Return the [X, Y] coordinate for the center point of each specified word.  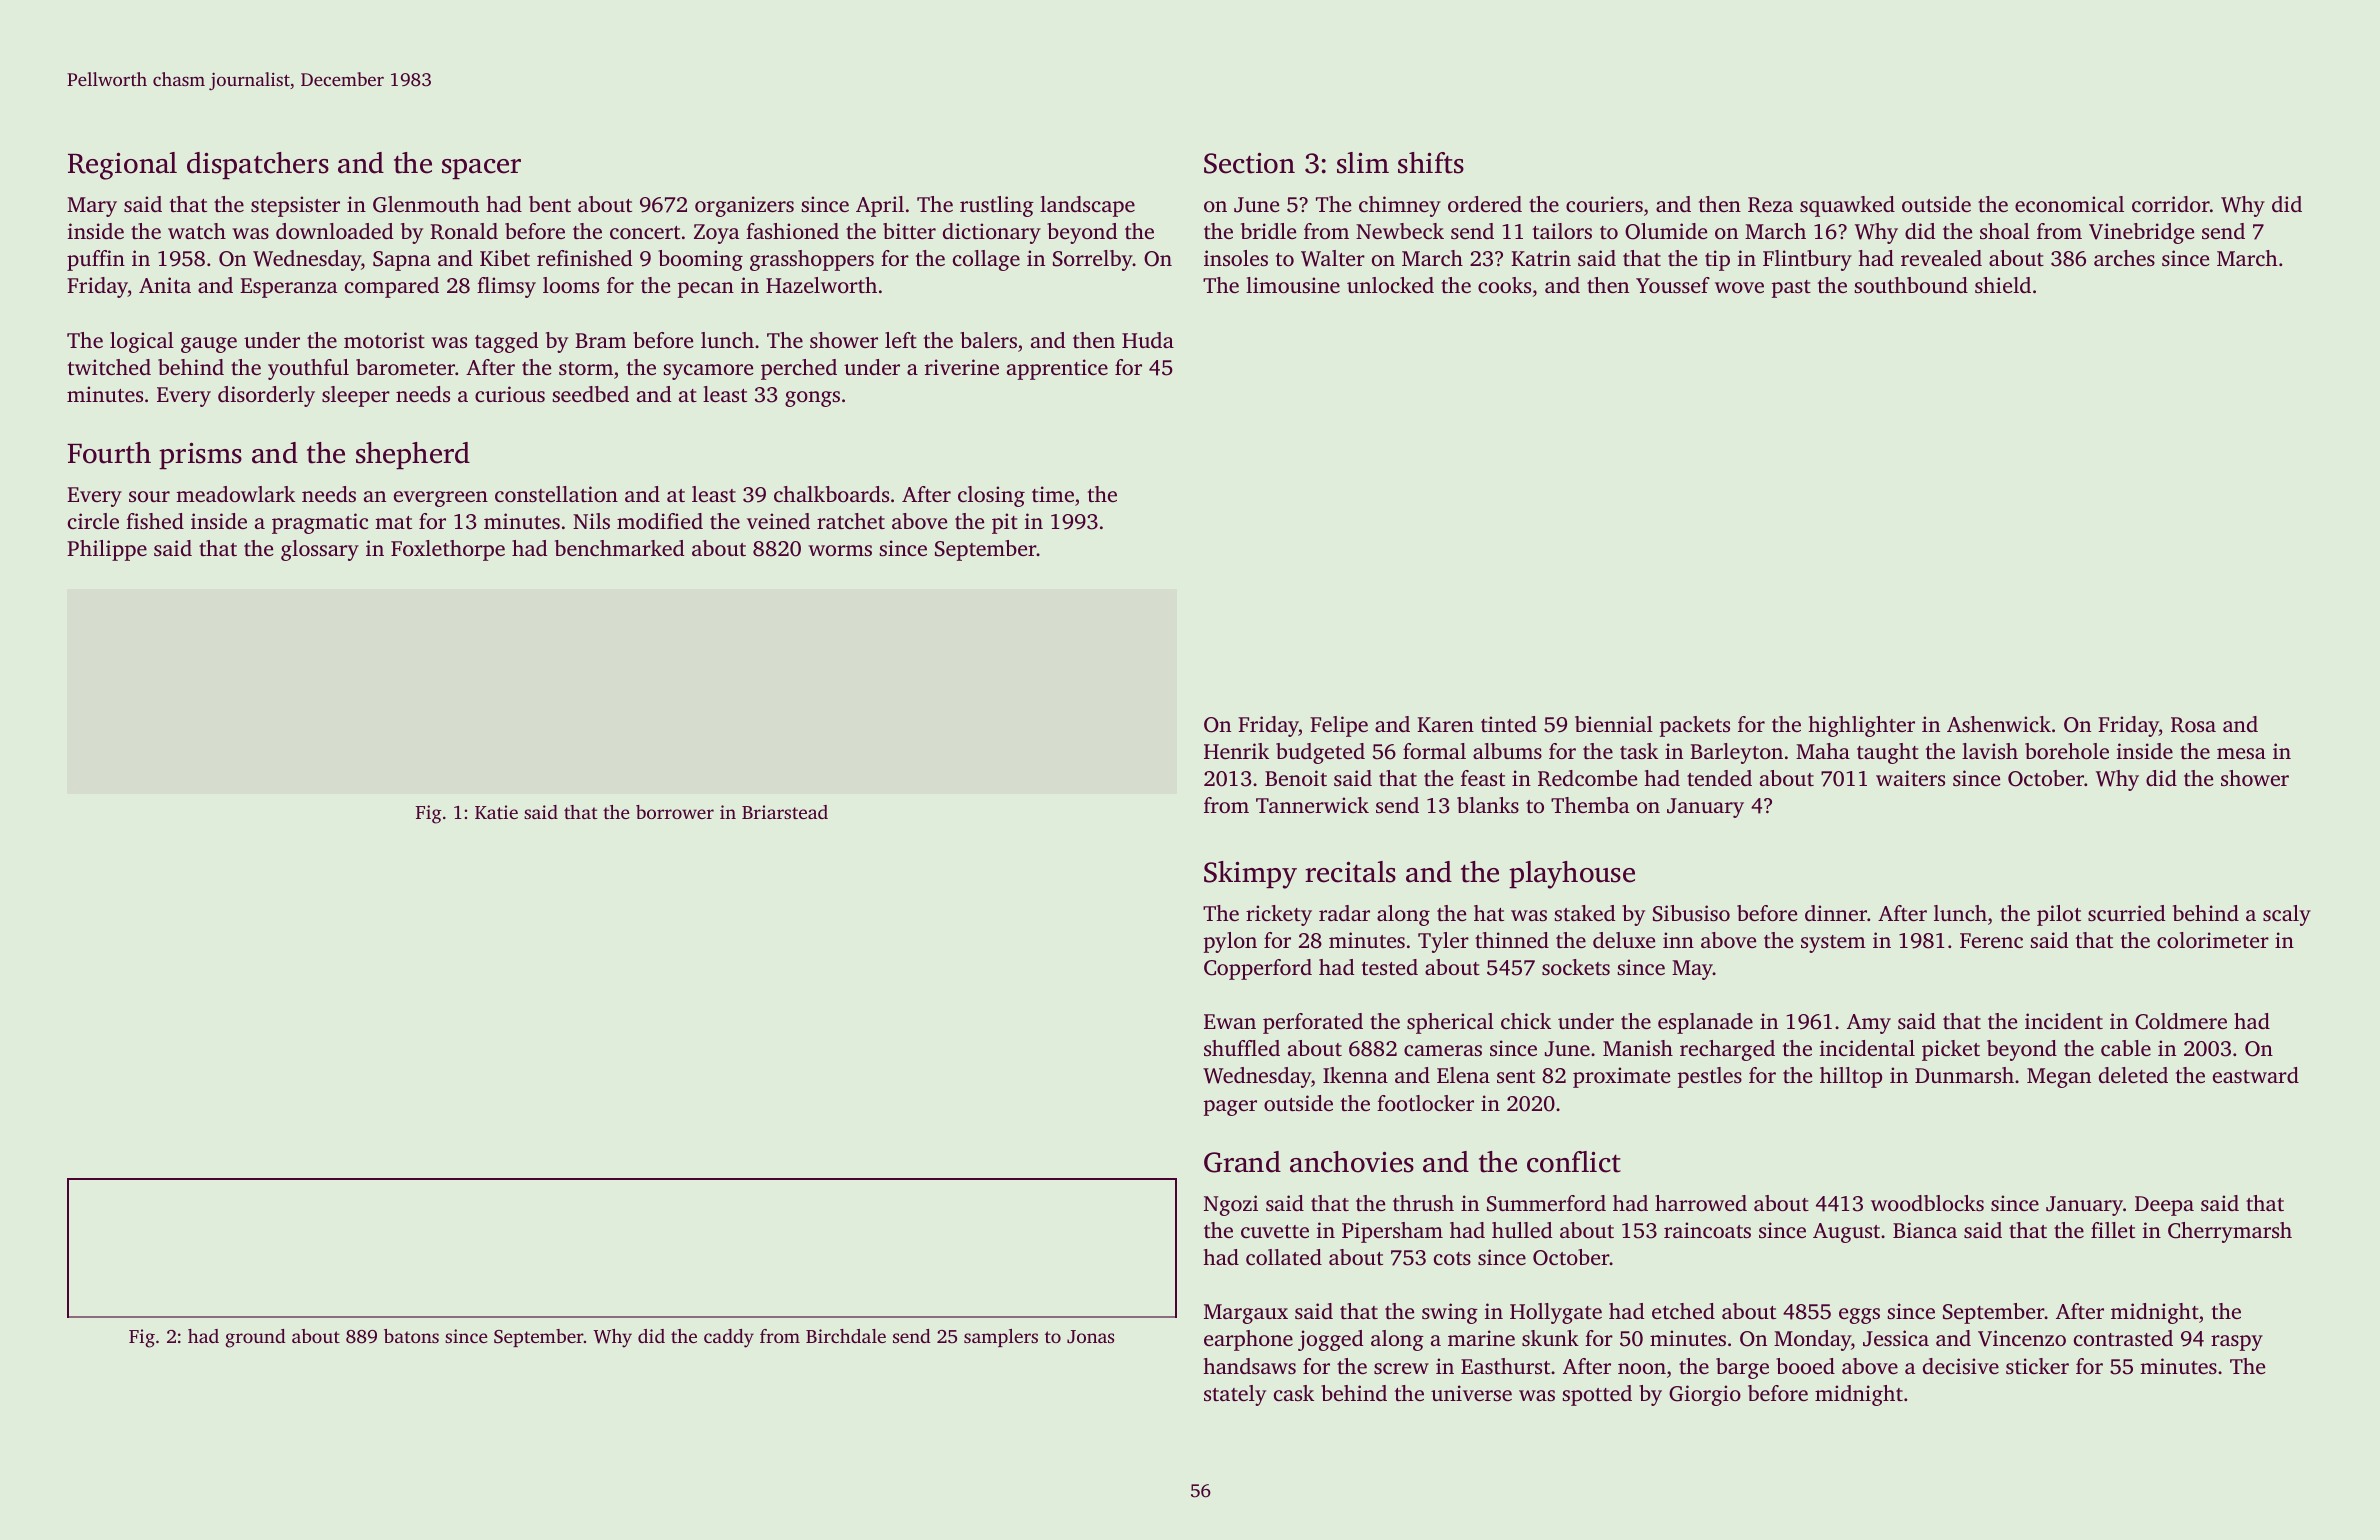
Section [1249, 163]
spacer [481, 169]
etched [1683, 1311]
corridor [2171, 204]
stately [1235, 1395]
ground [255, 1338]
